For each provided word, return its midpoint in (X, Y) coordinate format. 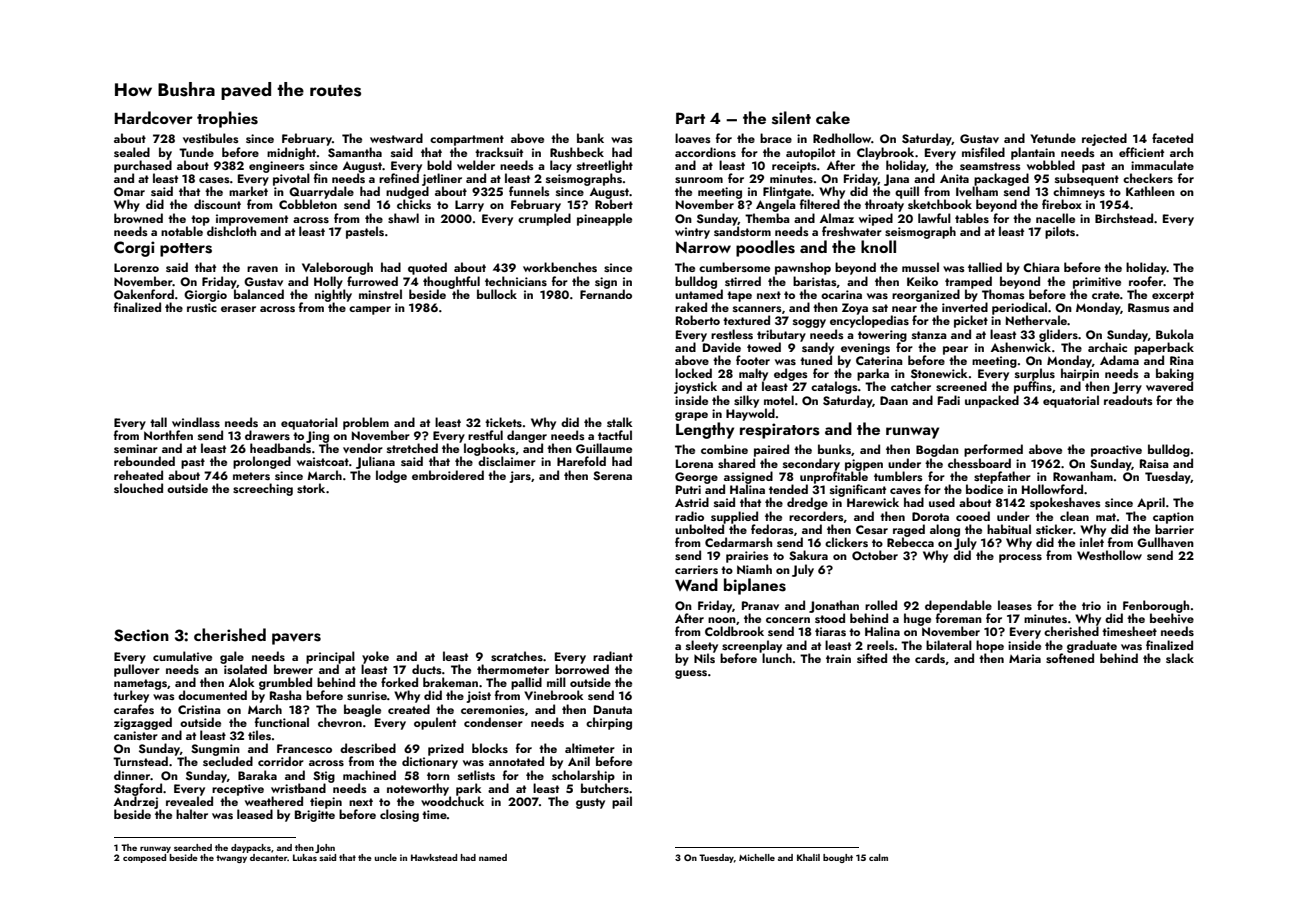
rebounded (144, 461)
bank (590, 138)
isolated (245, 669)
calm (878, 857)
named (493, 857)
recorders (816, 516)
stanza (929, 335)
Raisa (1154, 463)
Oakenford (144, 294)
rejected (1104, 139)
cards (930, 658)
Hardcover (154, 118)
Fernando (606, 294)
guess (691, 674)
